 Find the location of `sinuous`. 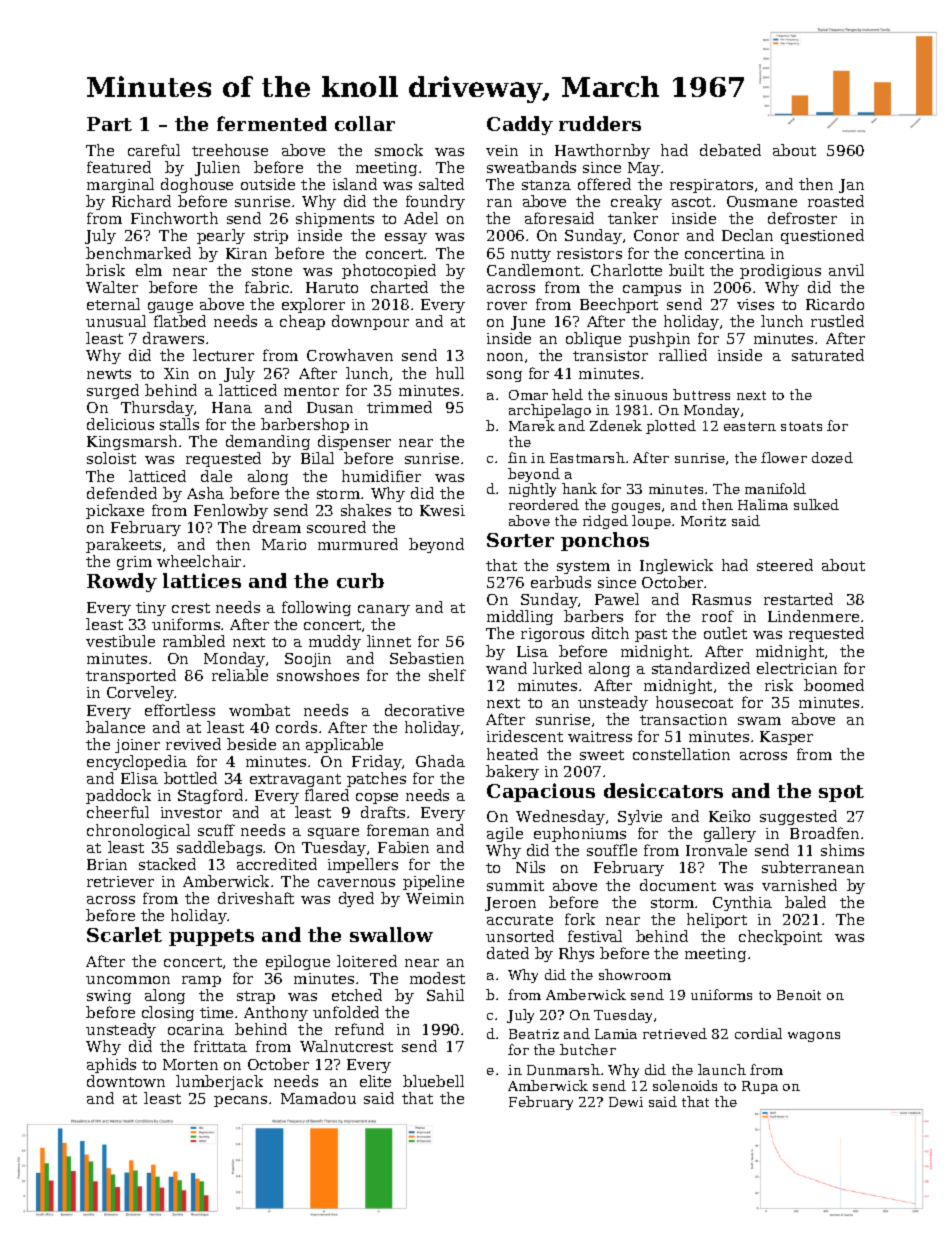

sinuous is located at coordinates (641, 395).
